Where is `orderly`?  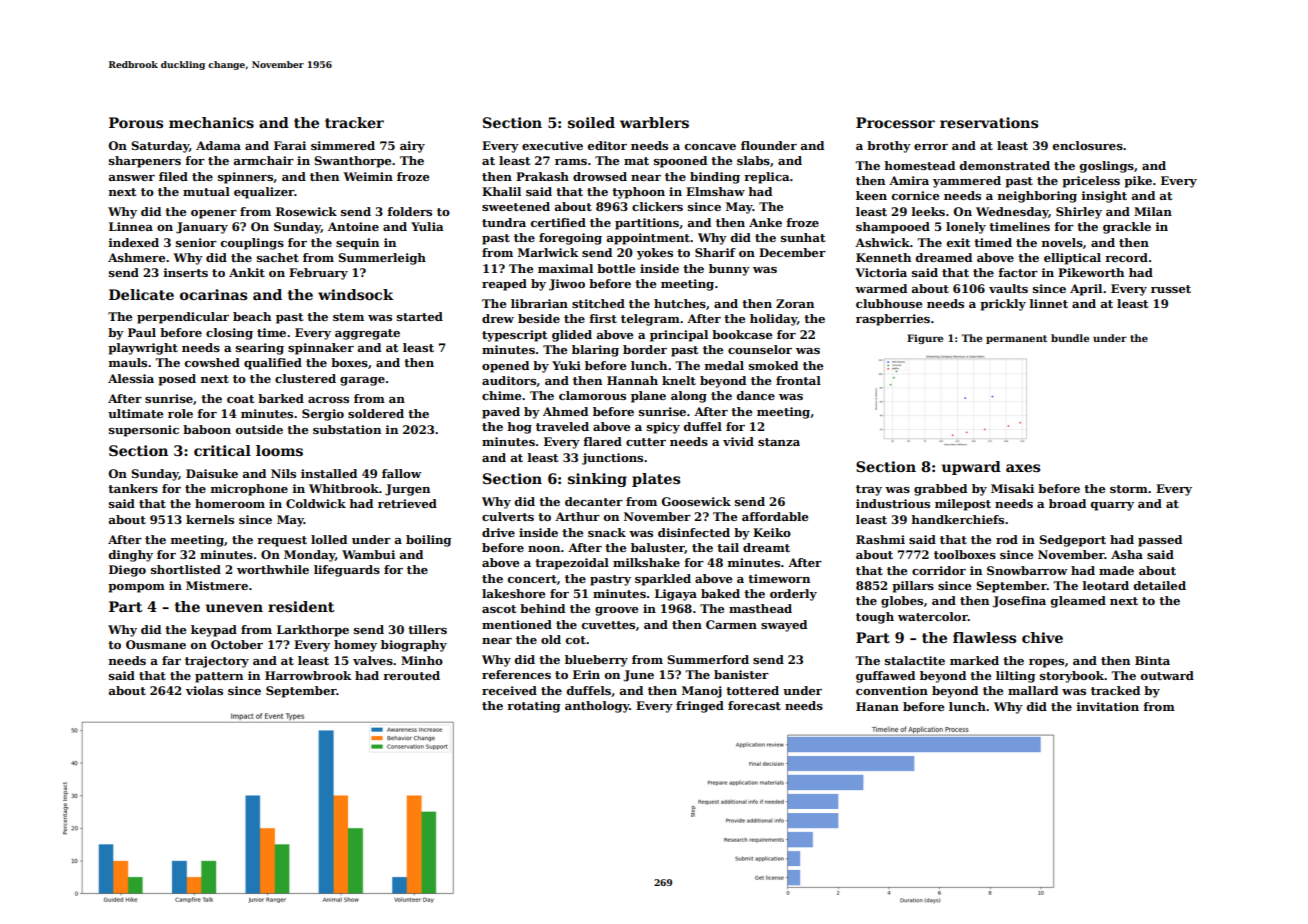
orderly is located at coordinates (793, 595).
